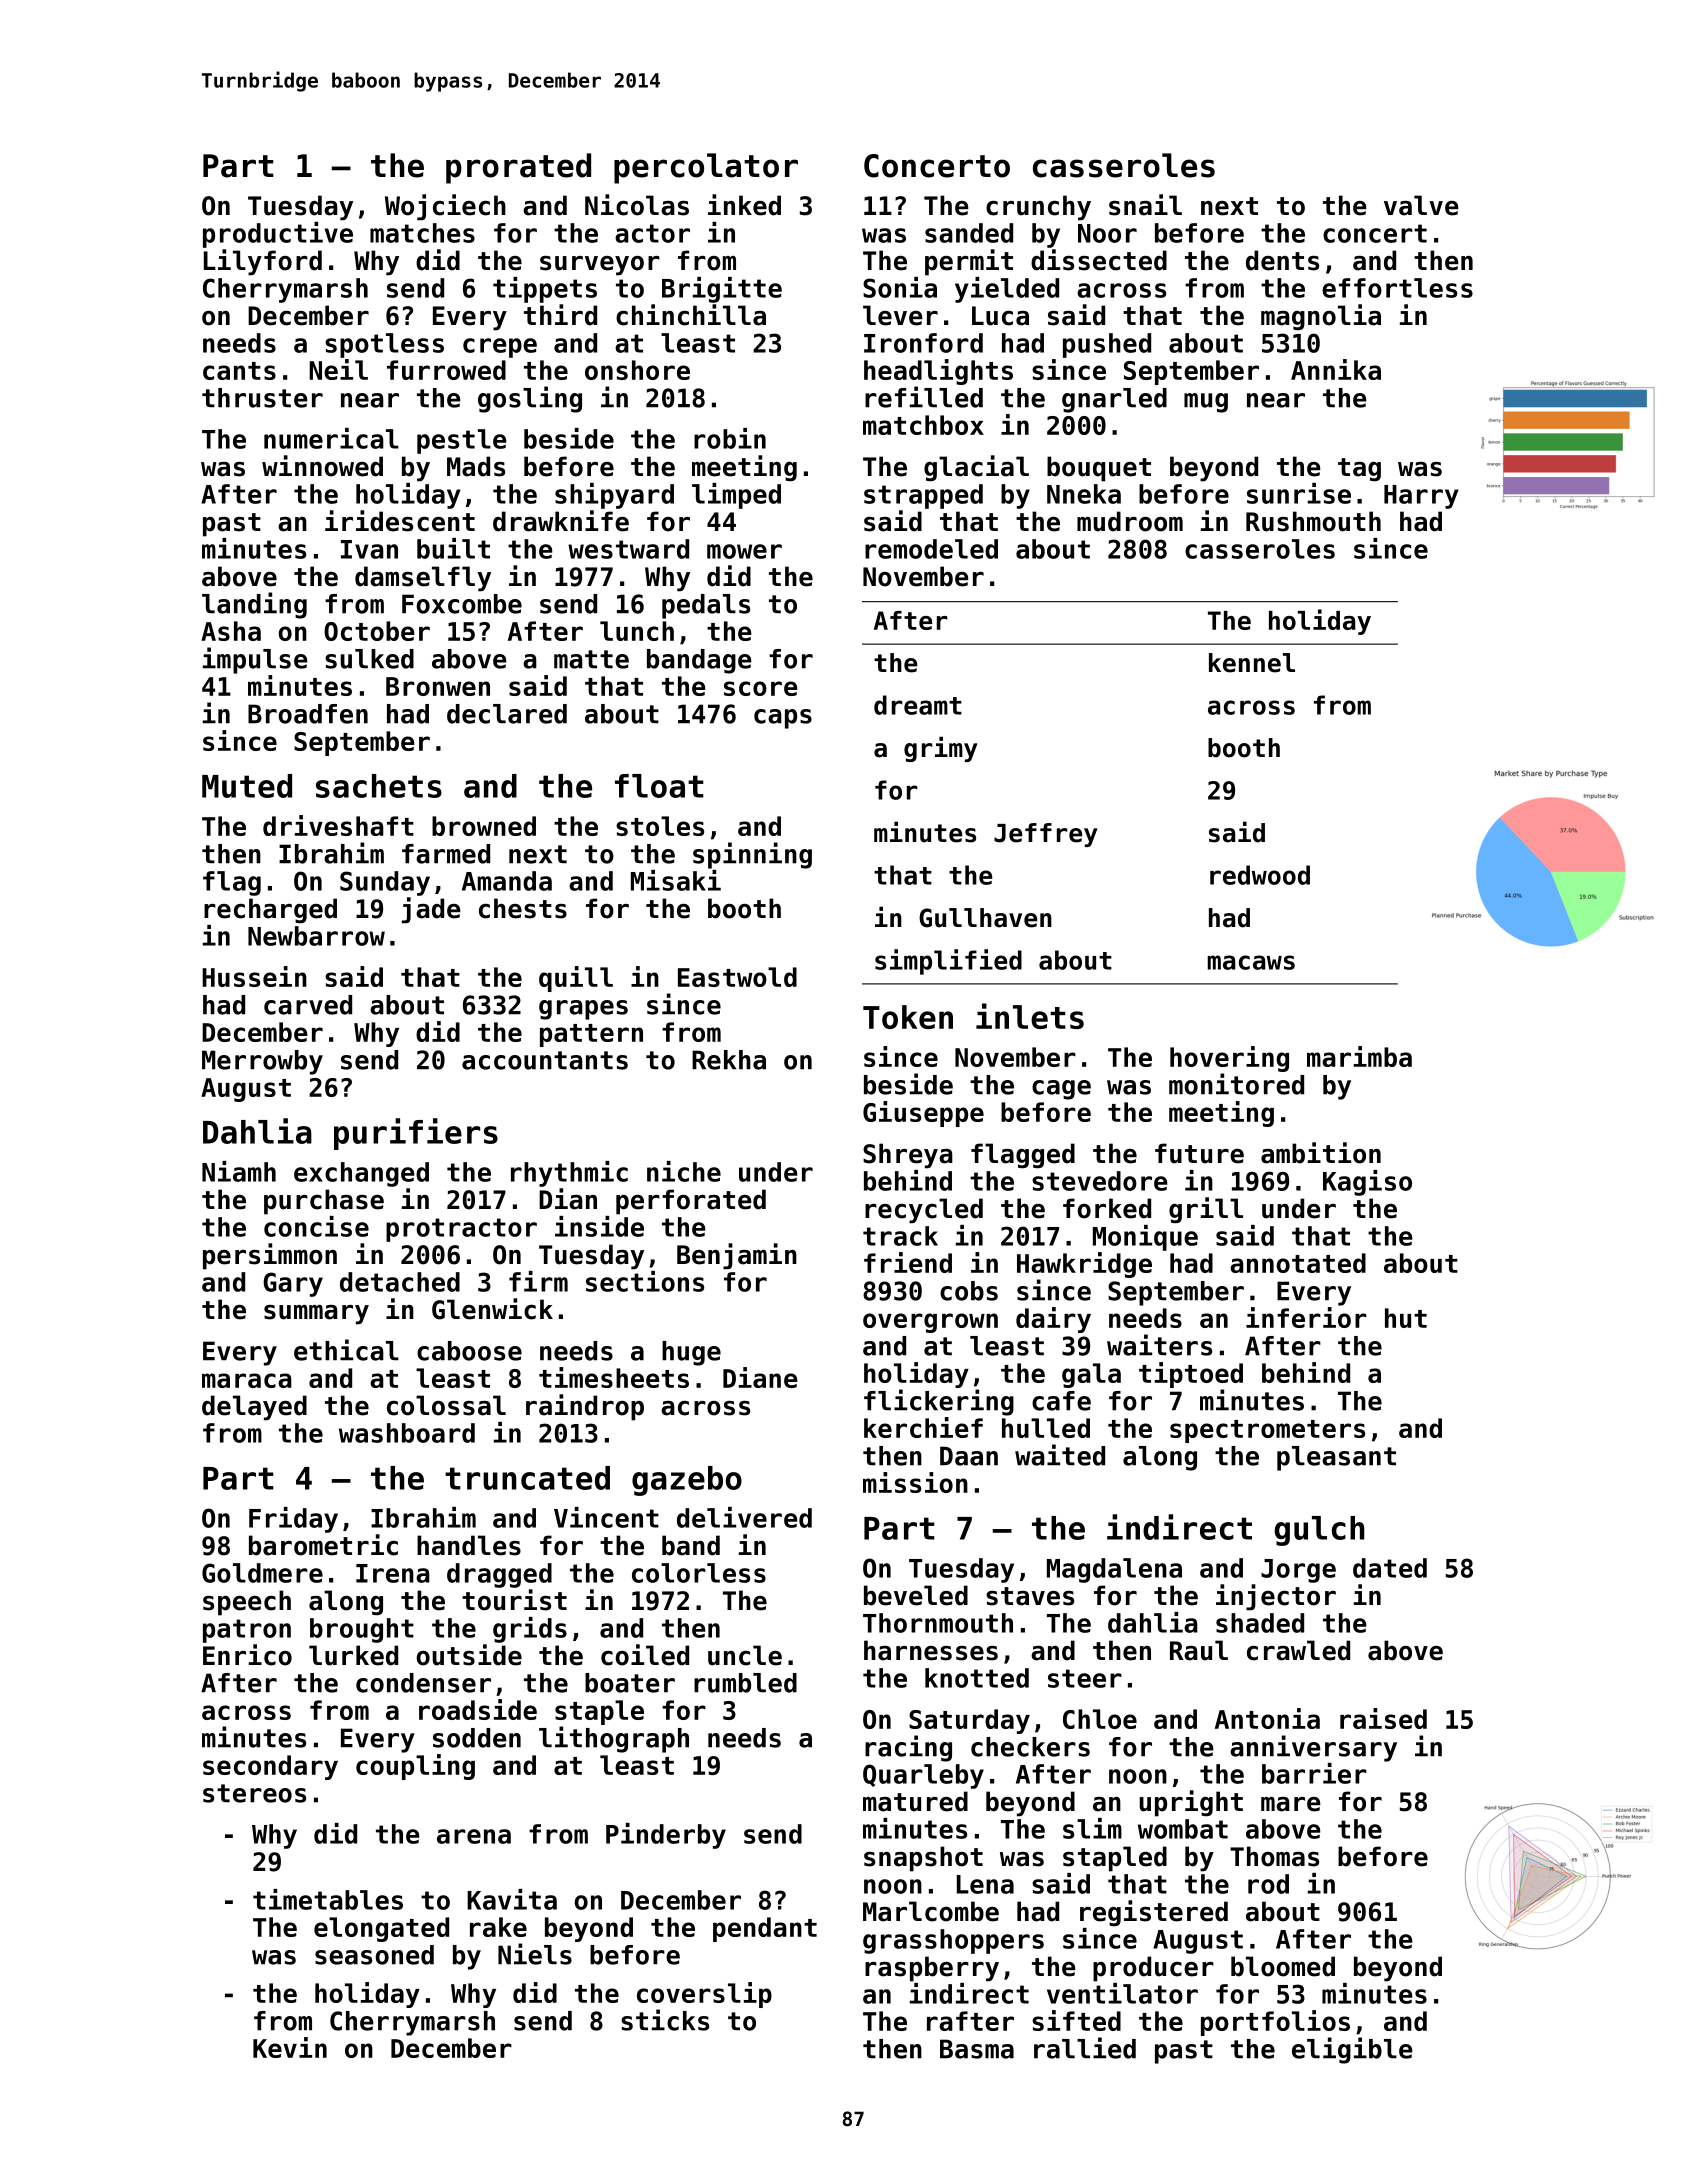 The image size is (1683, 2178). Describe the element at coordinates (941, 749) in the screenshot. I see `grimy` at that location.
